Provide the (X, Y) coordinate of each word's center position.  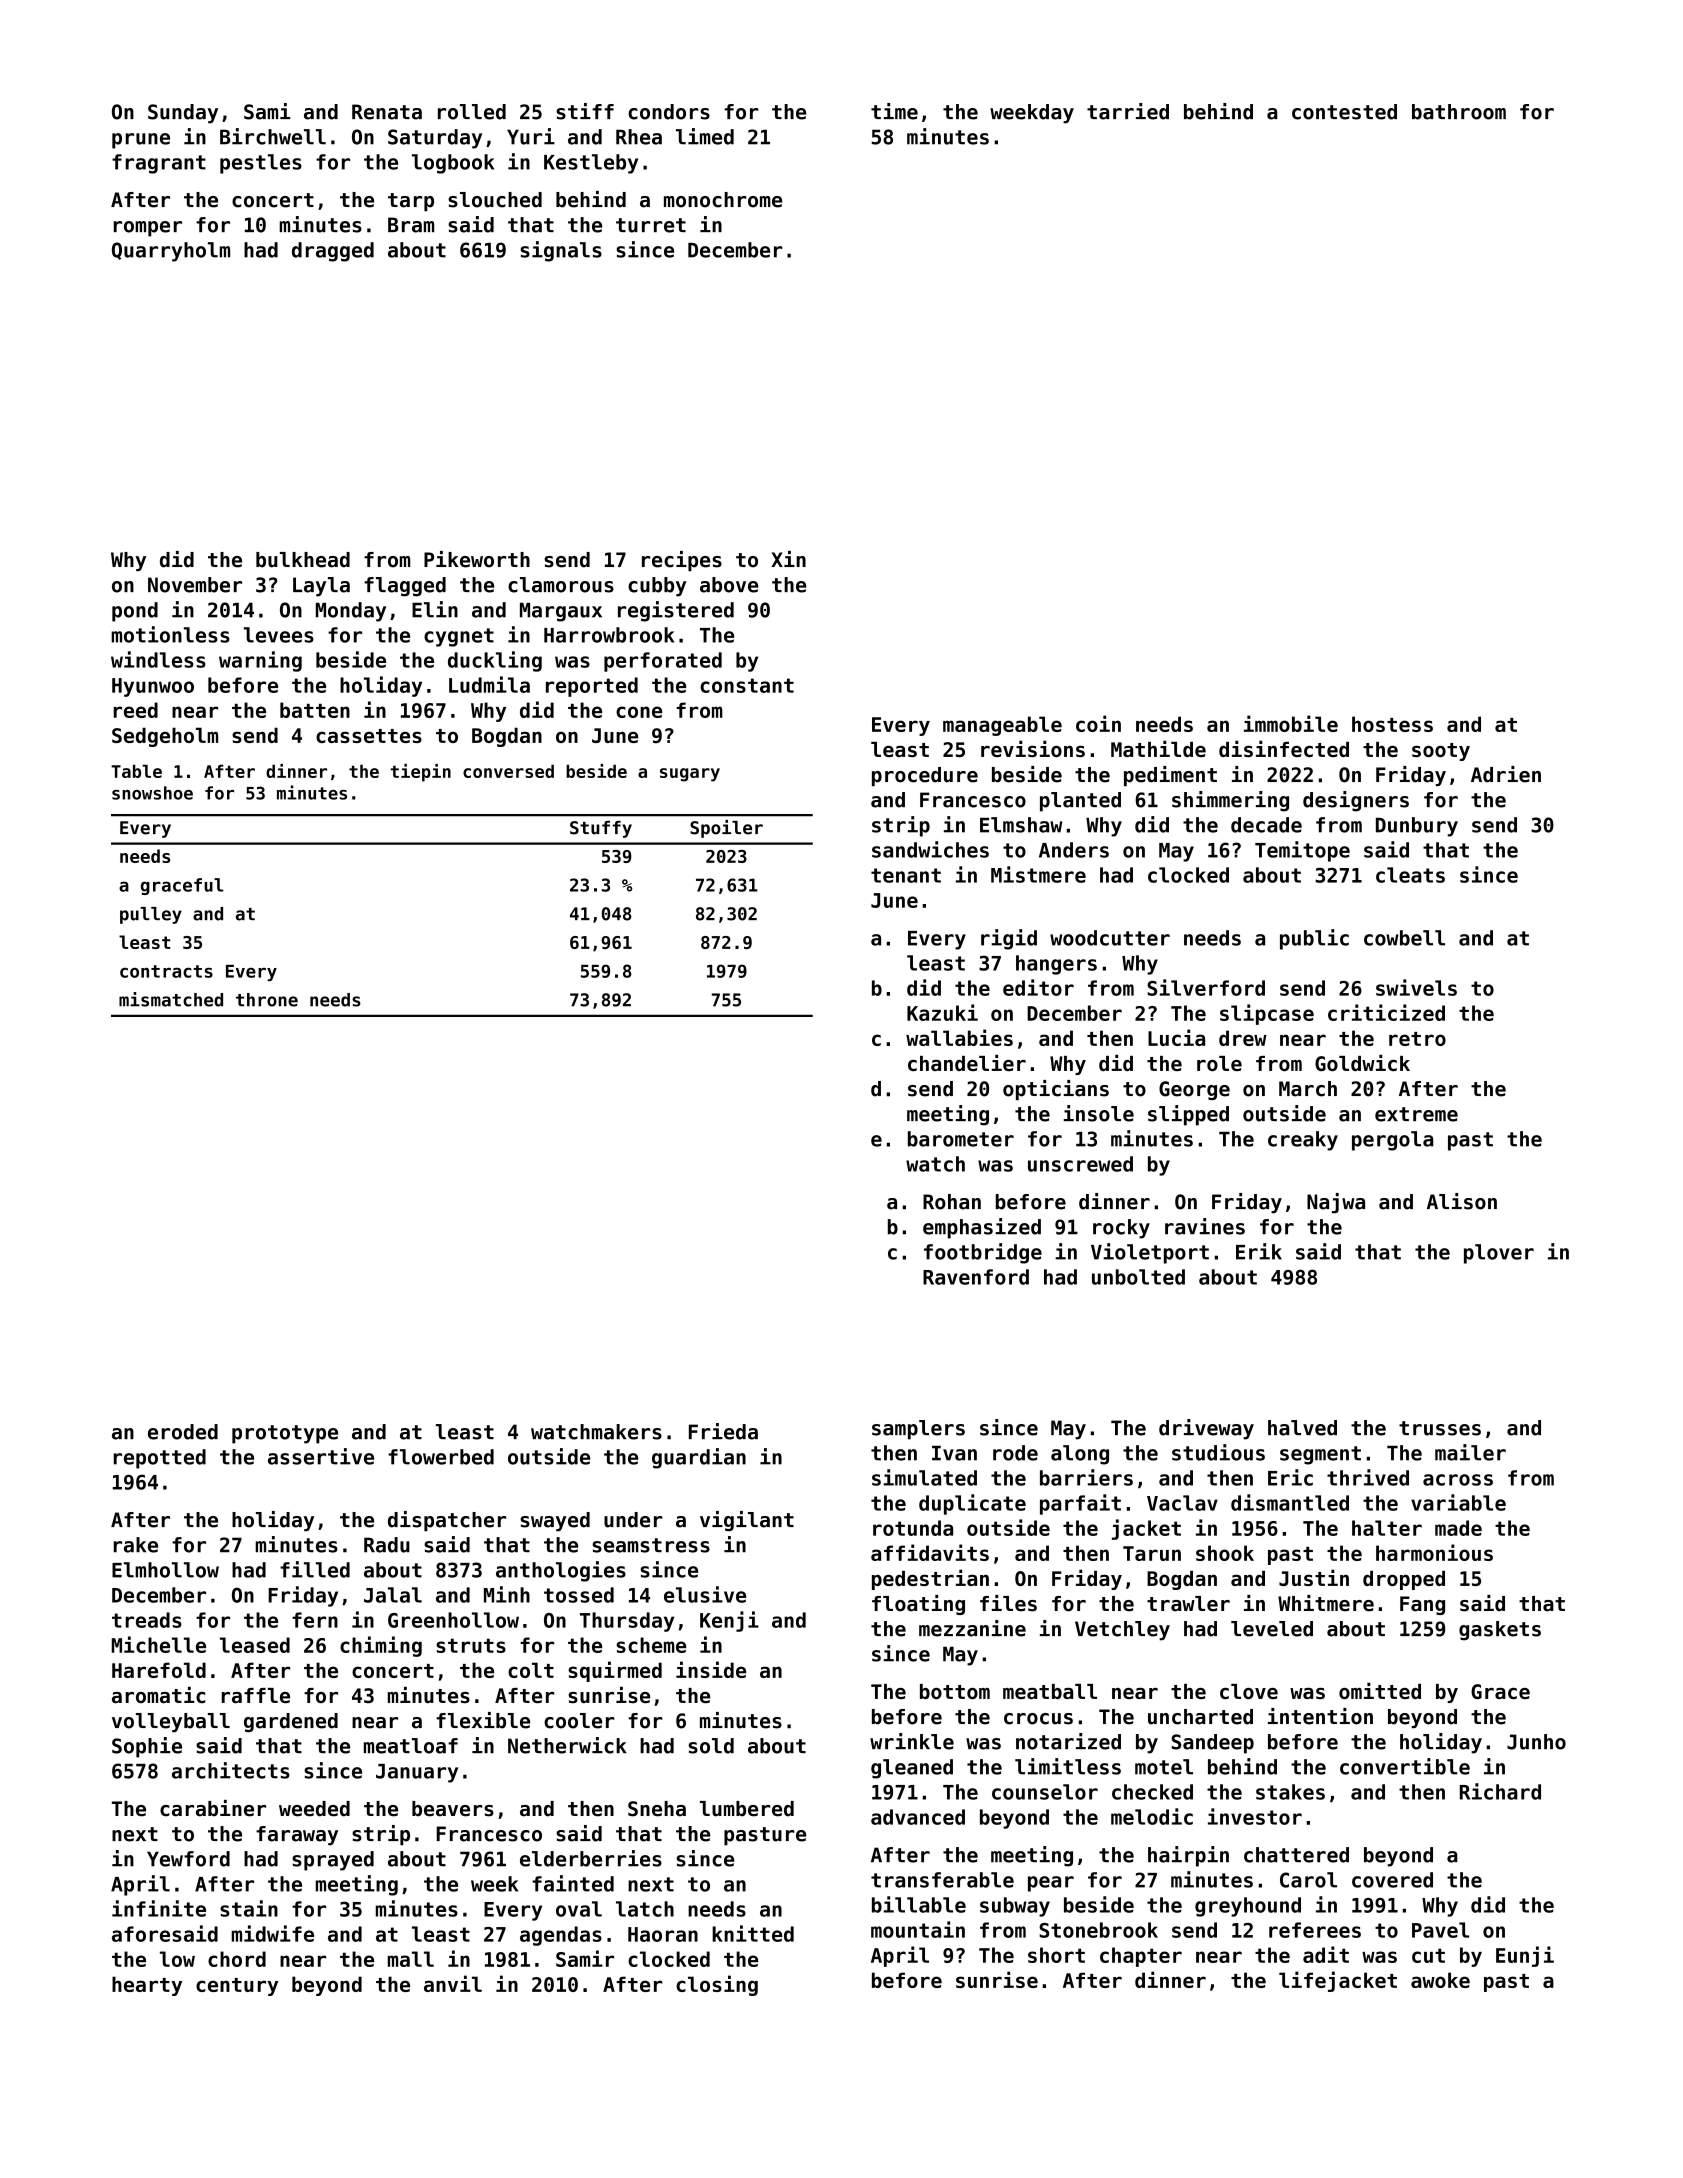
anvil (453, 1983)
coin (1098, 723)
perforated (663, 662)
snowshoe (152, 793)
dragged (333, 252)
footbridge (983, 1253)
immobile (1291, 723)
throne (267, 1000)
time (894, 111)
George (1194, 1090)
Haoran (663, 1934)
